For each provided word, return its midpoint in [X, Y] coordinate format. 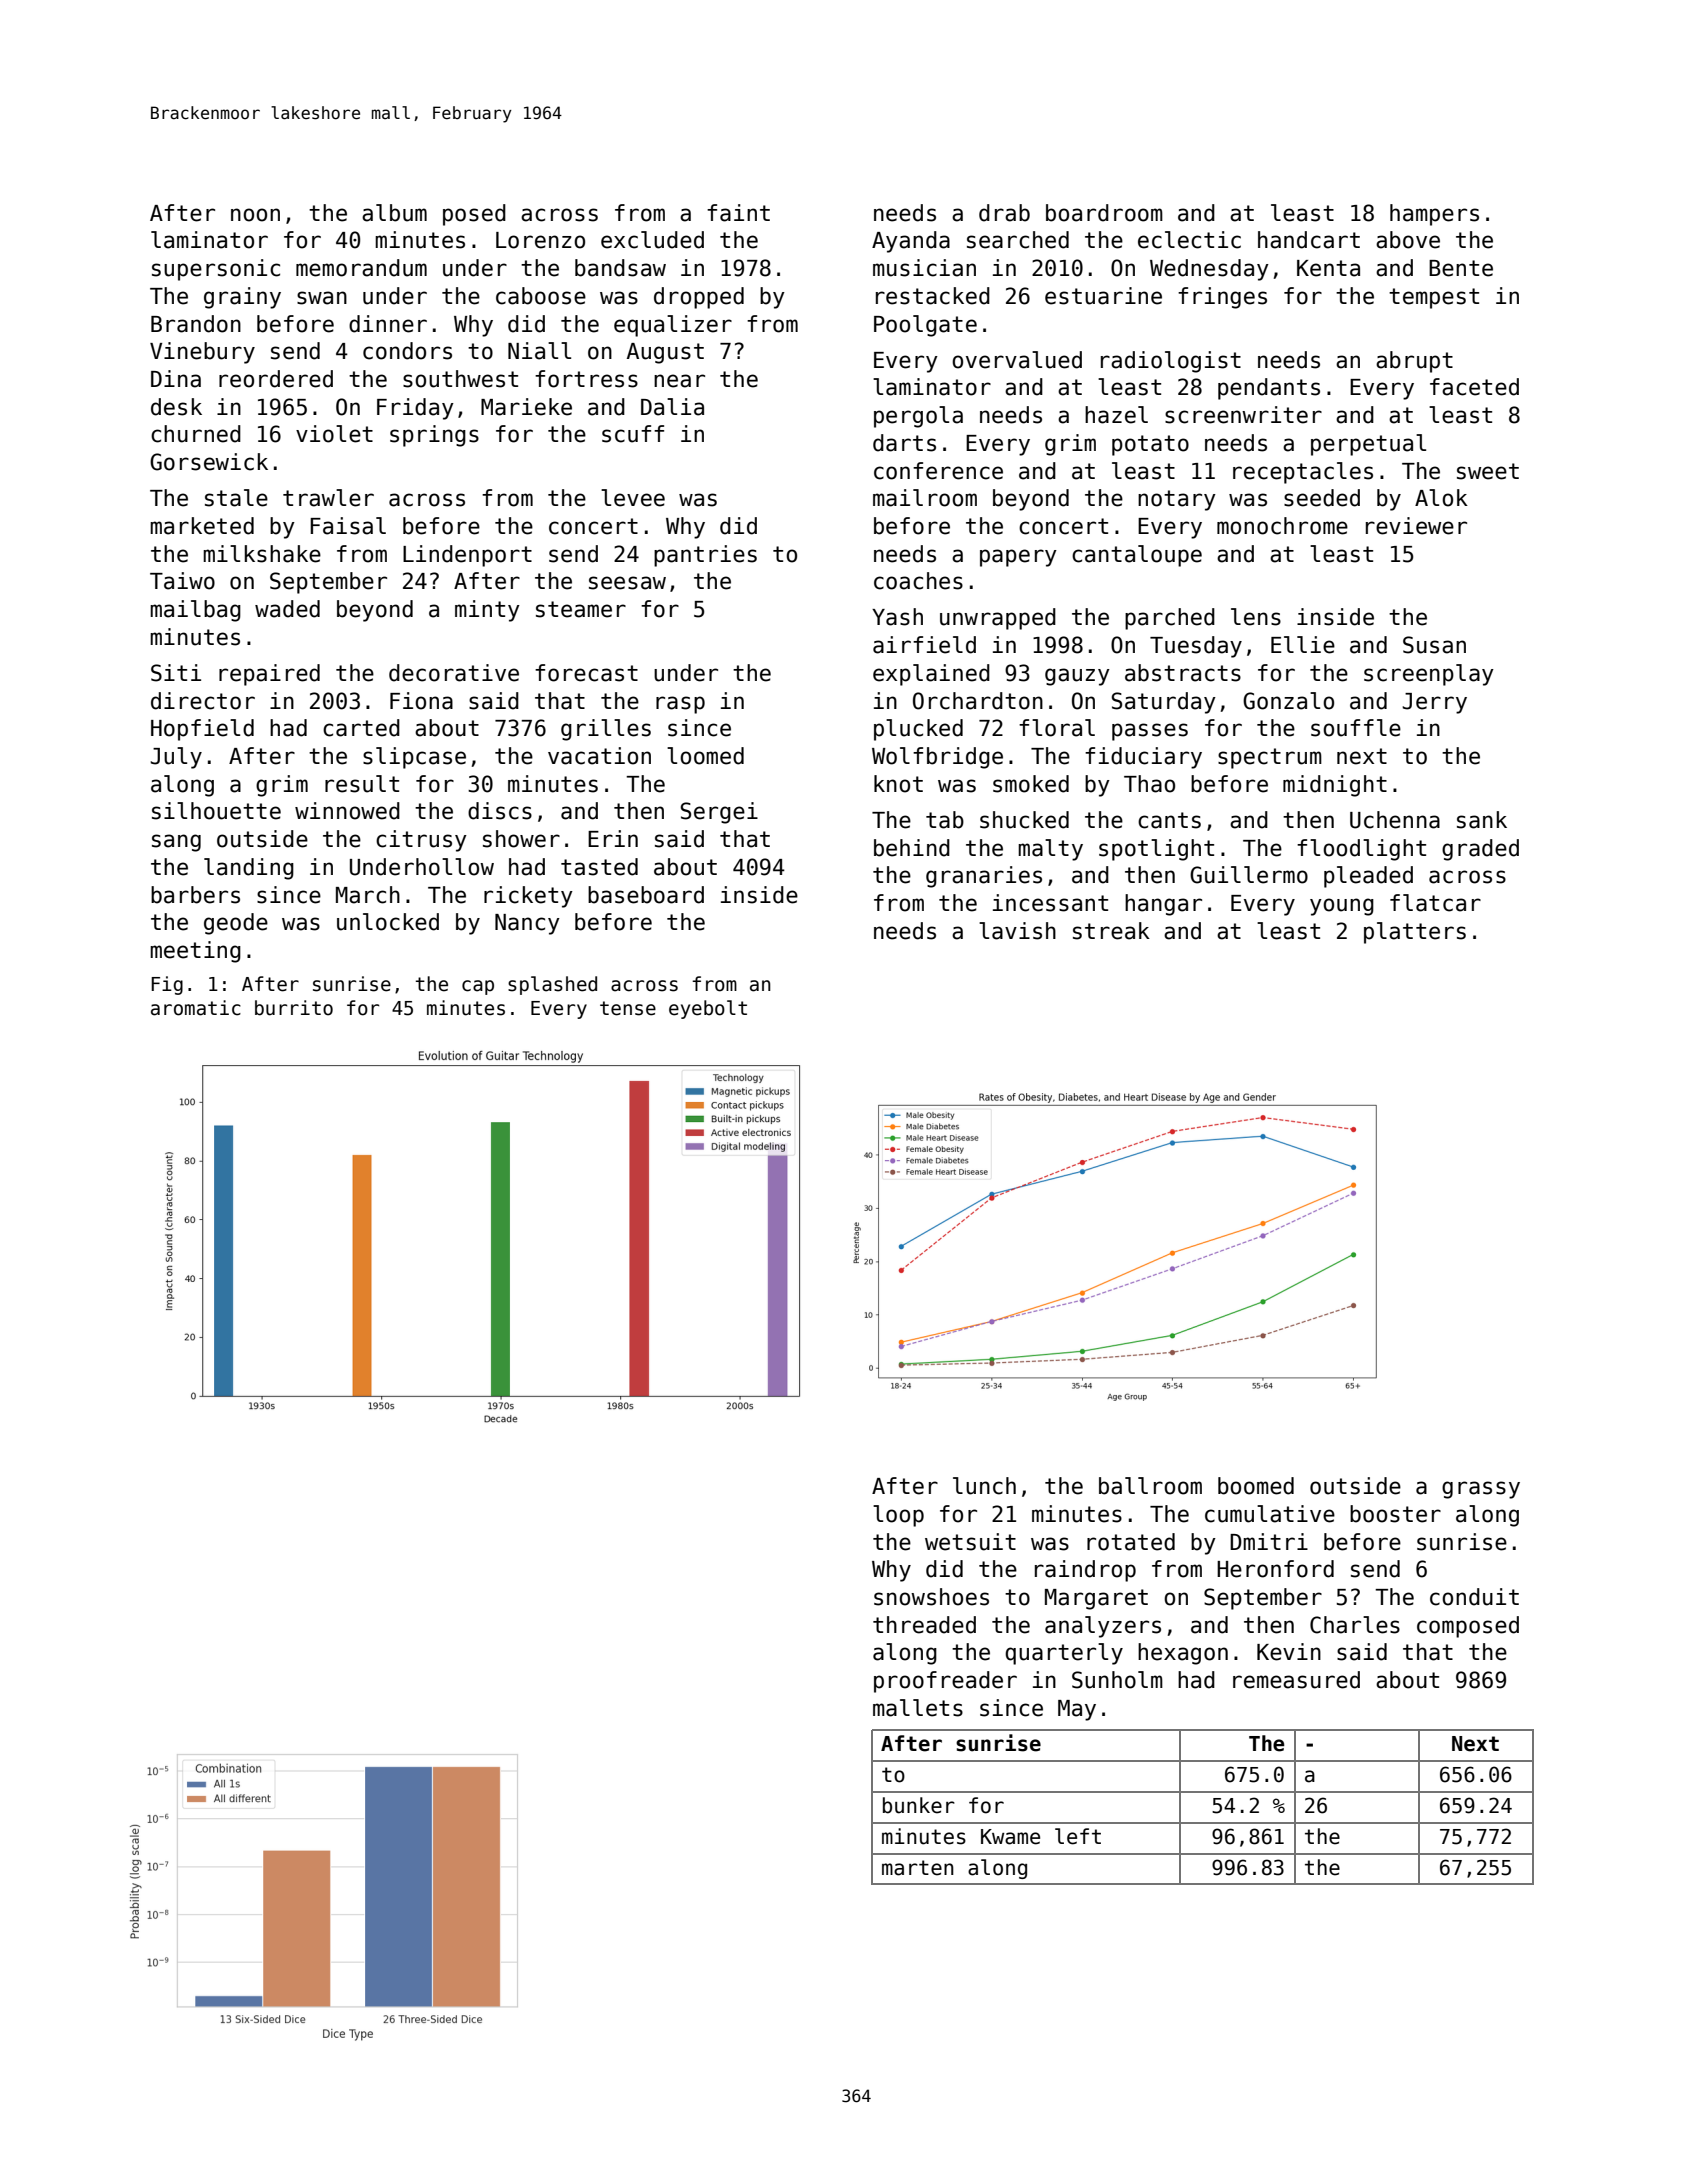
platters [1415, 933]
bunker [919, 1805]
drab [1004, 213]
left [1078, 1836]
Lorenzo [540, 240]
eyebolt [708, 1009]
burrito [294, 1008]
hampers [1434, 215]
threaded [924, 1625]
